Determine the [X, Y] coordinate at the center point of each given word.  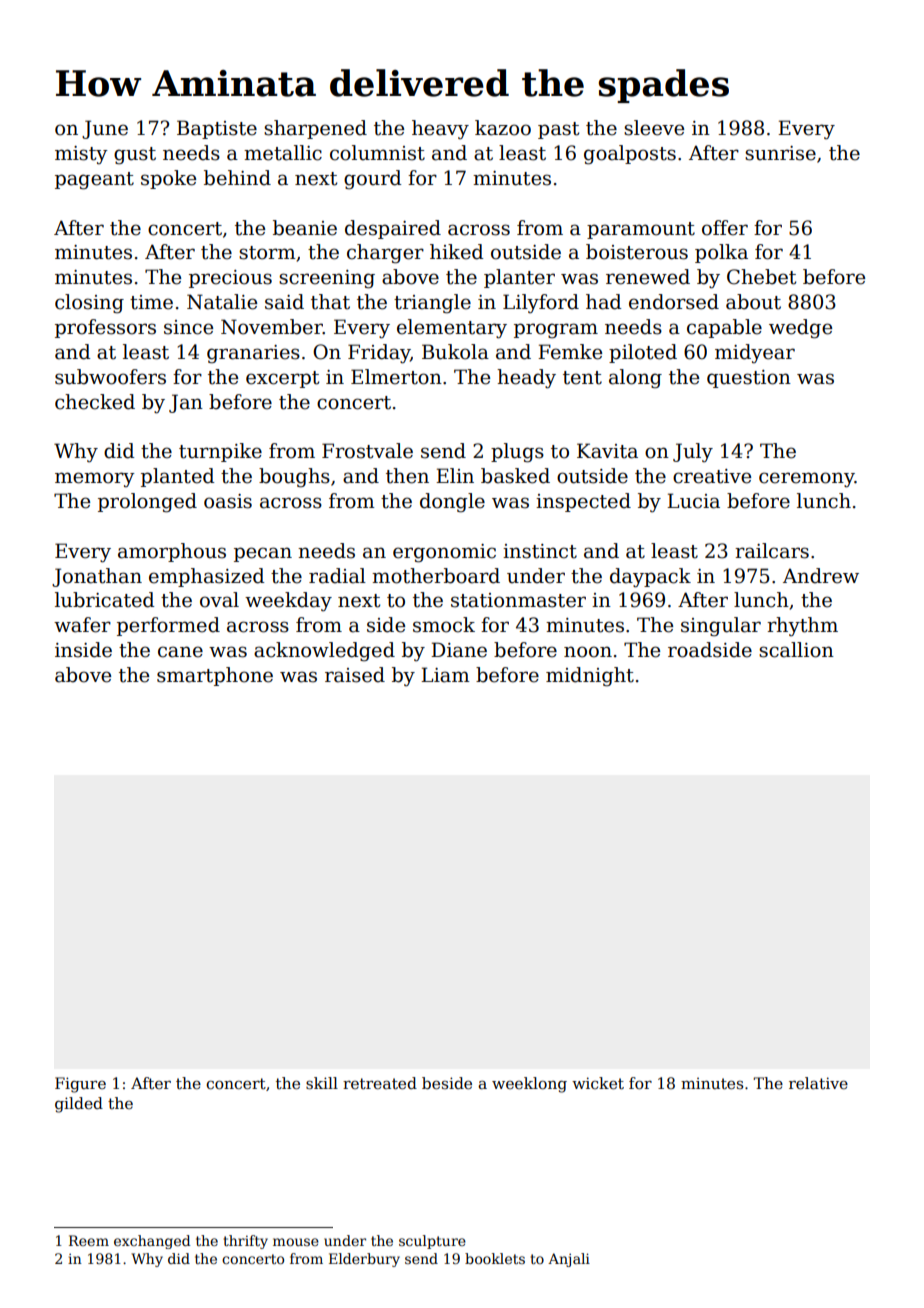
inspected [583, 502]
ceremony [807, 480]
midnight [590, 677]
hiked [457, 252]
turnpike [220, 452]
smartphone [215, 676]
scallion [796, 650]
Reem [89, 1240]
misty [81, 155]
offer [725, 228]
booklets [495, 1258]
